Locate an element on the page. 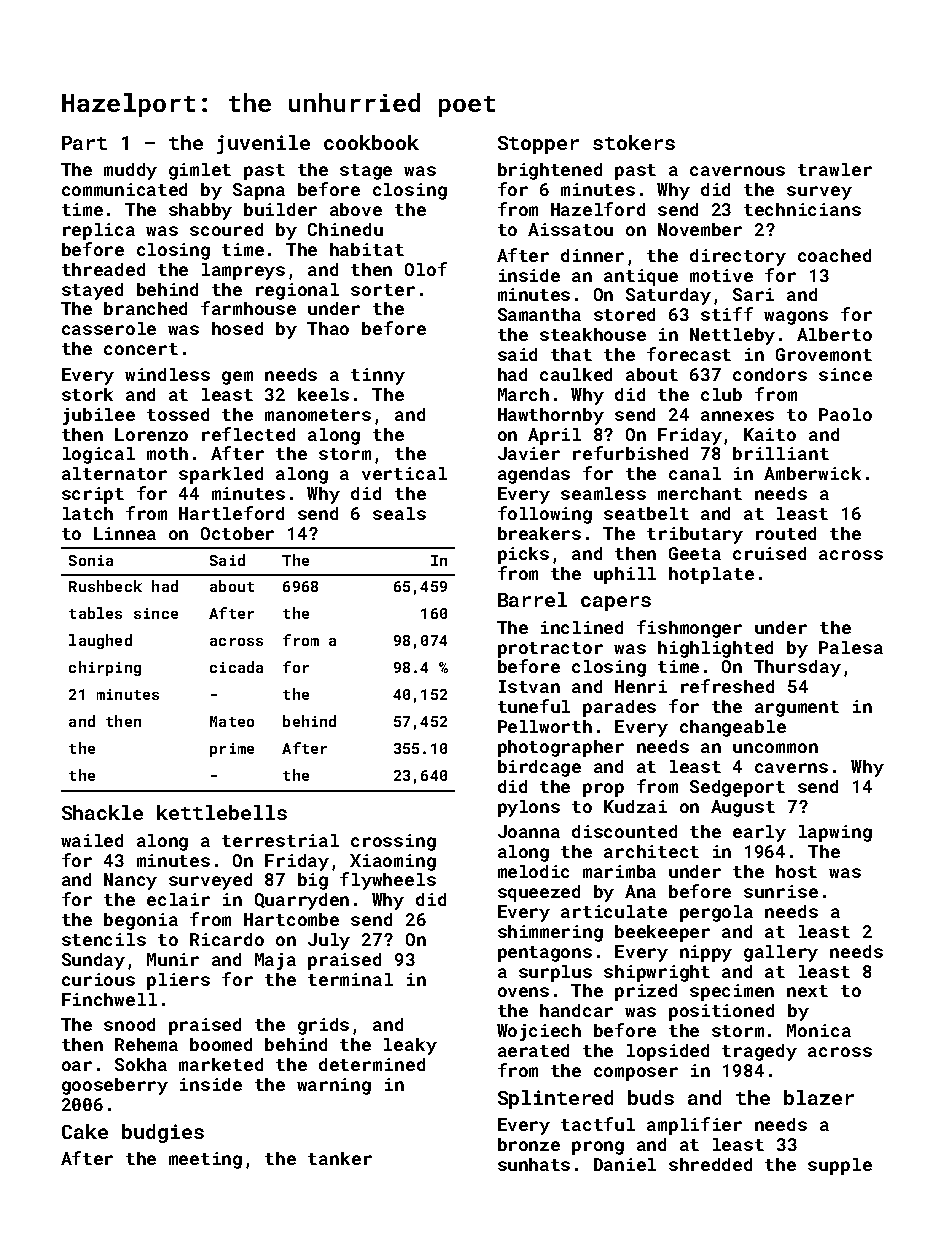 Image resolution: width=952 pixels, height=1233 pixels. Sokha is located at coordinates (141, 1064).
